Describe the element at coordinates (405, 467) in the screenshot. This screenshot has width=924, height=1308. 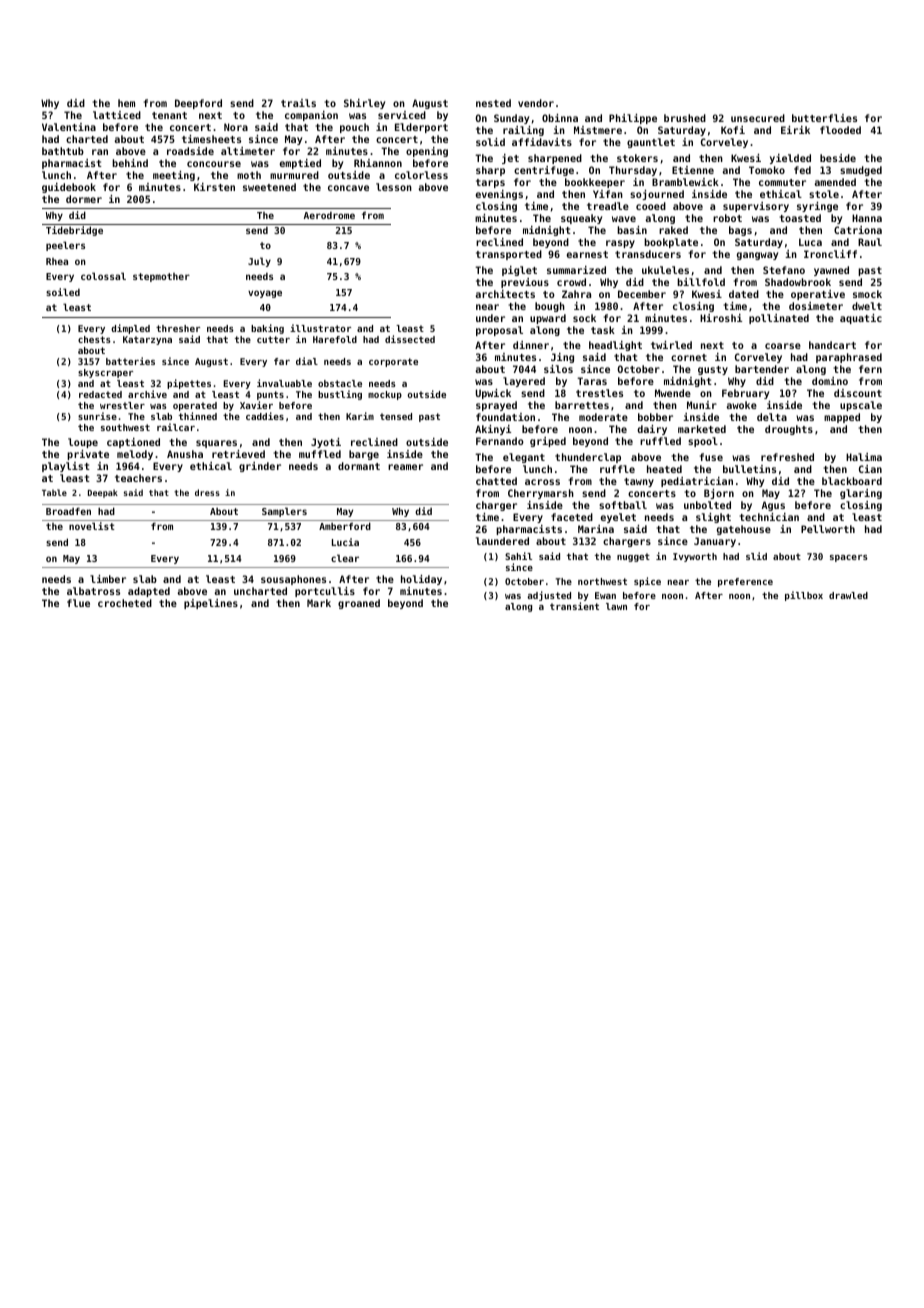
I see `reamer` at that location.
